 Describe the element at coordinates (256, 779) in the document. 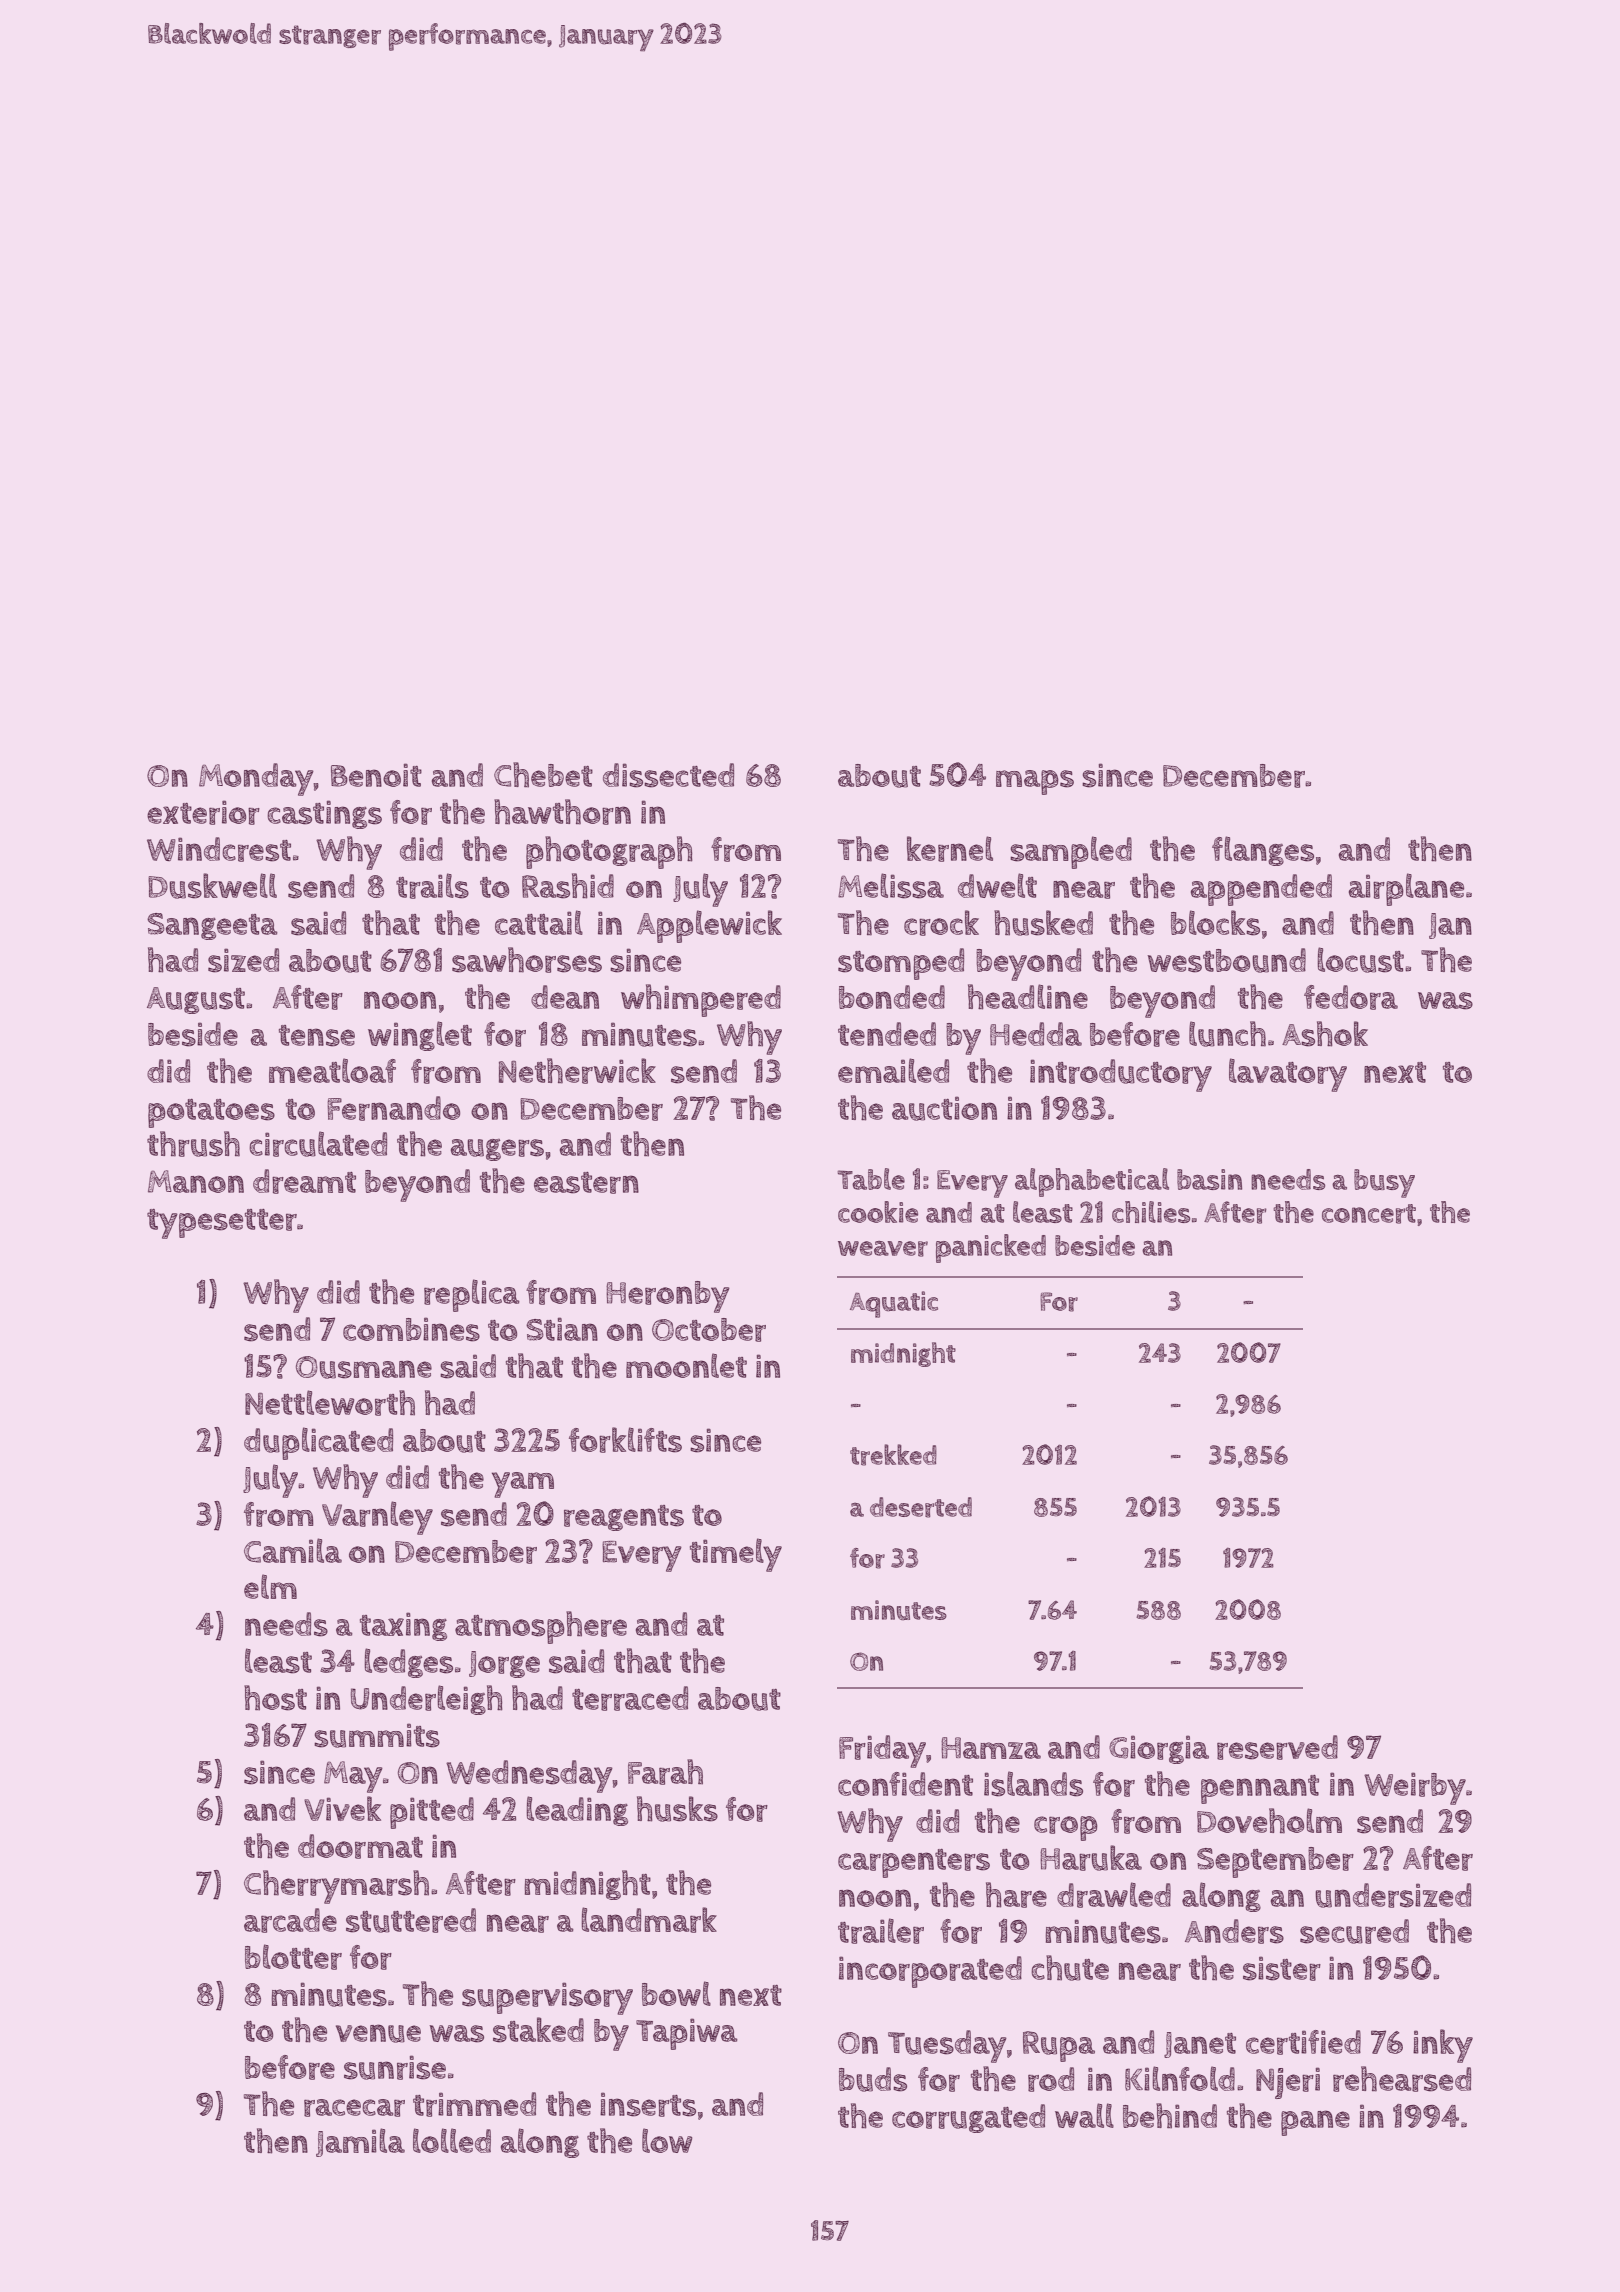

I see `Monday` at that location.
